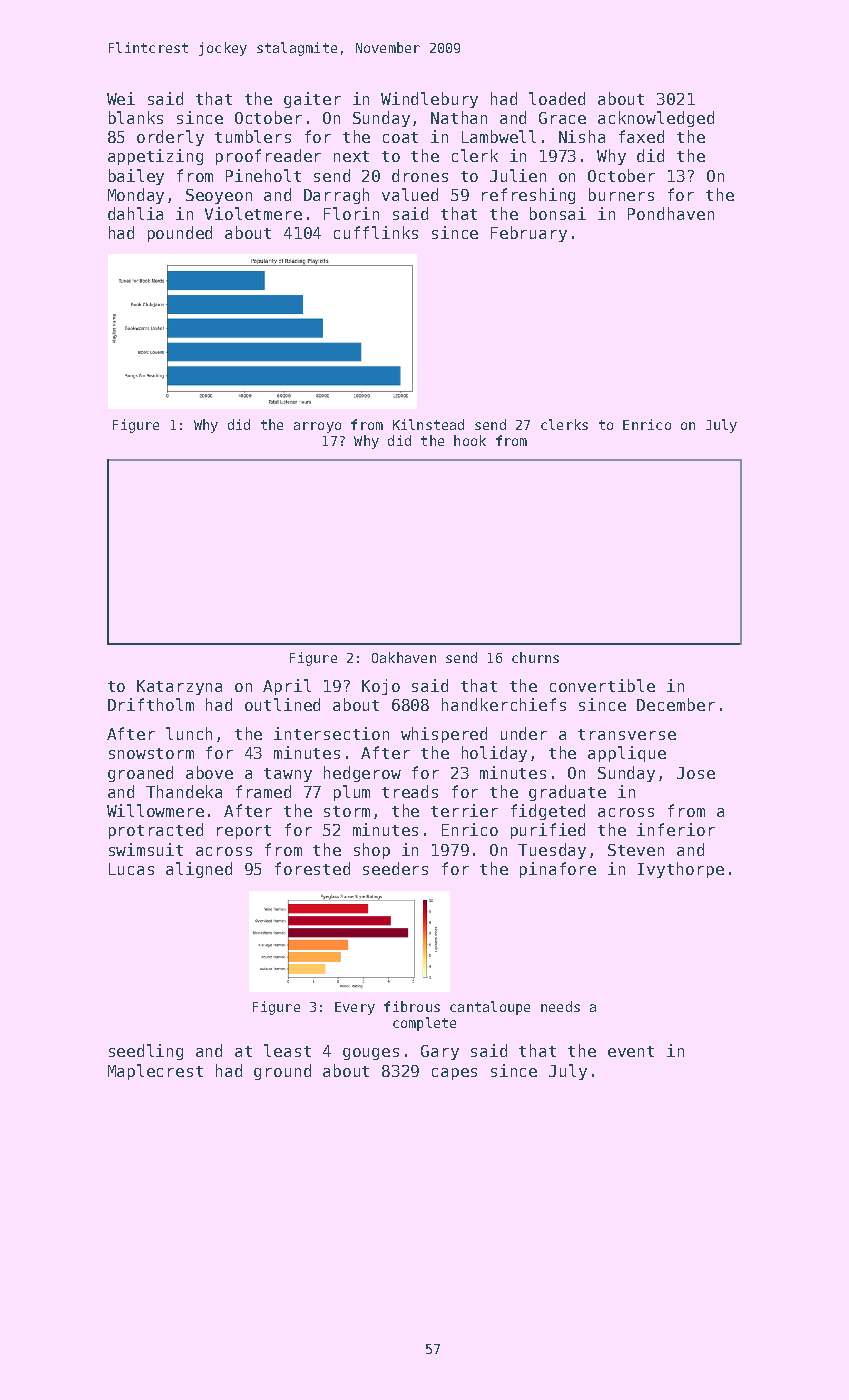  I want to click on shop, so click(372, 851).
